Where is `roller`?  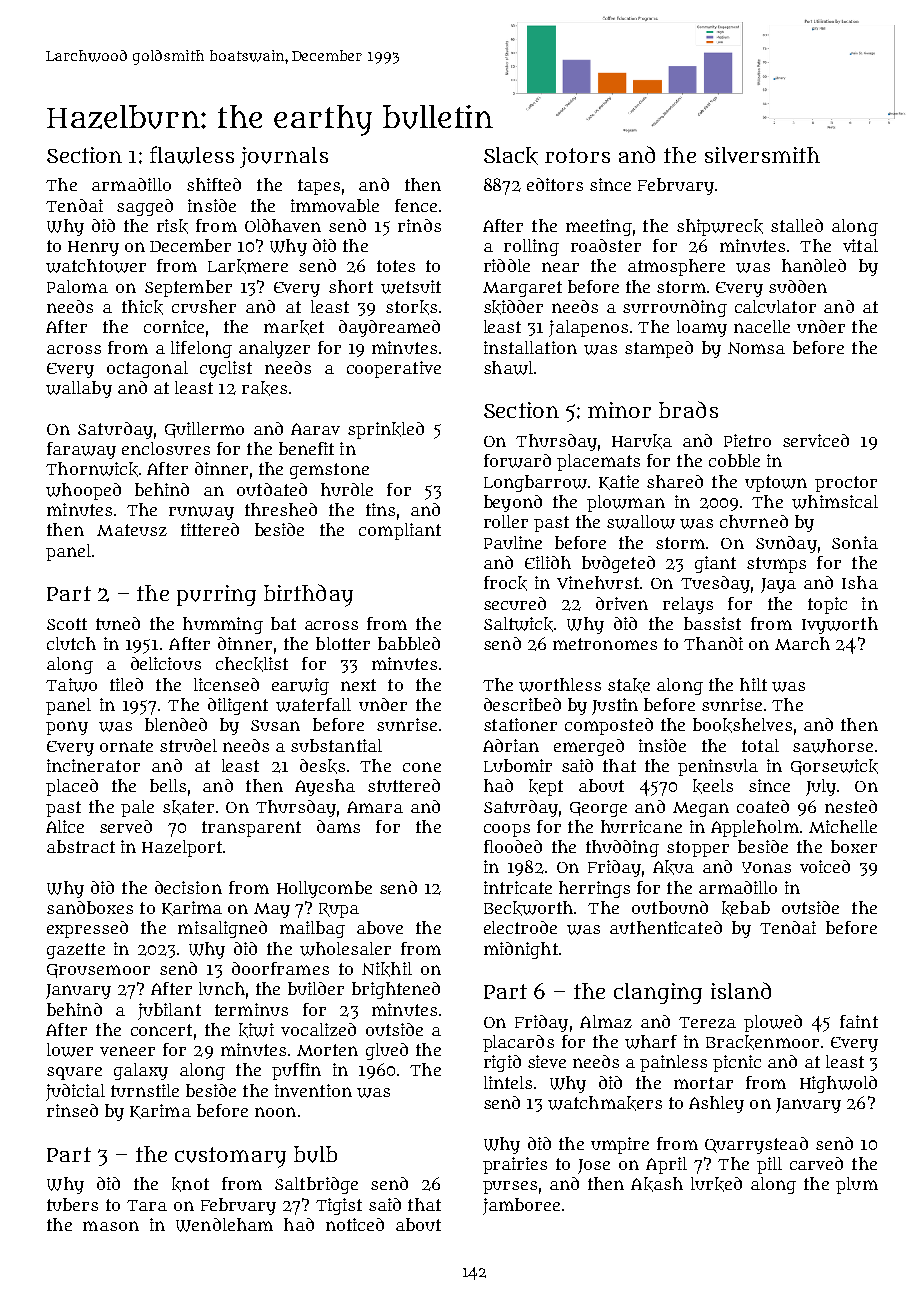
roller is located at coordinates (506, 521).
